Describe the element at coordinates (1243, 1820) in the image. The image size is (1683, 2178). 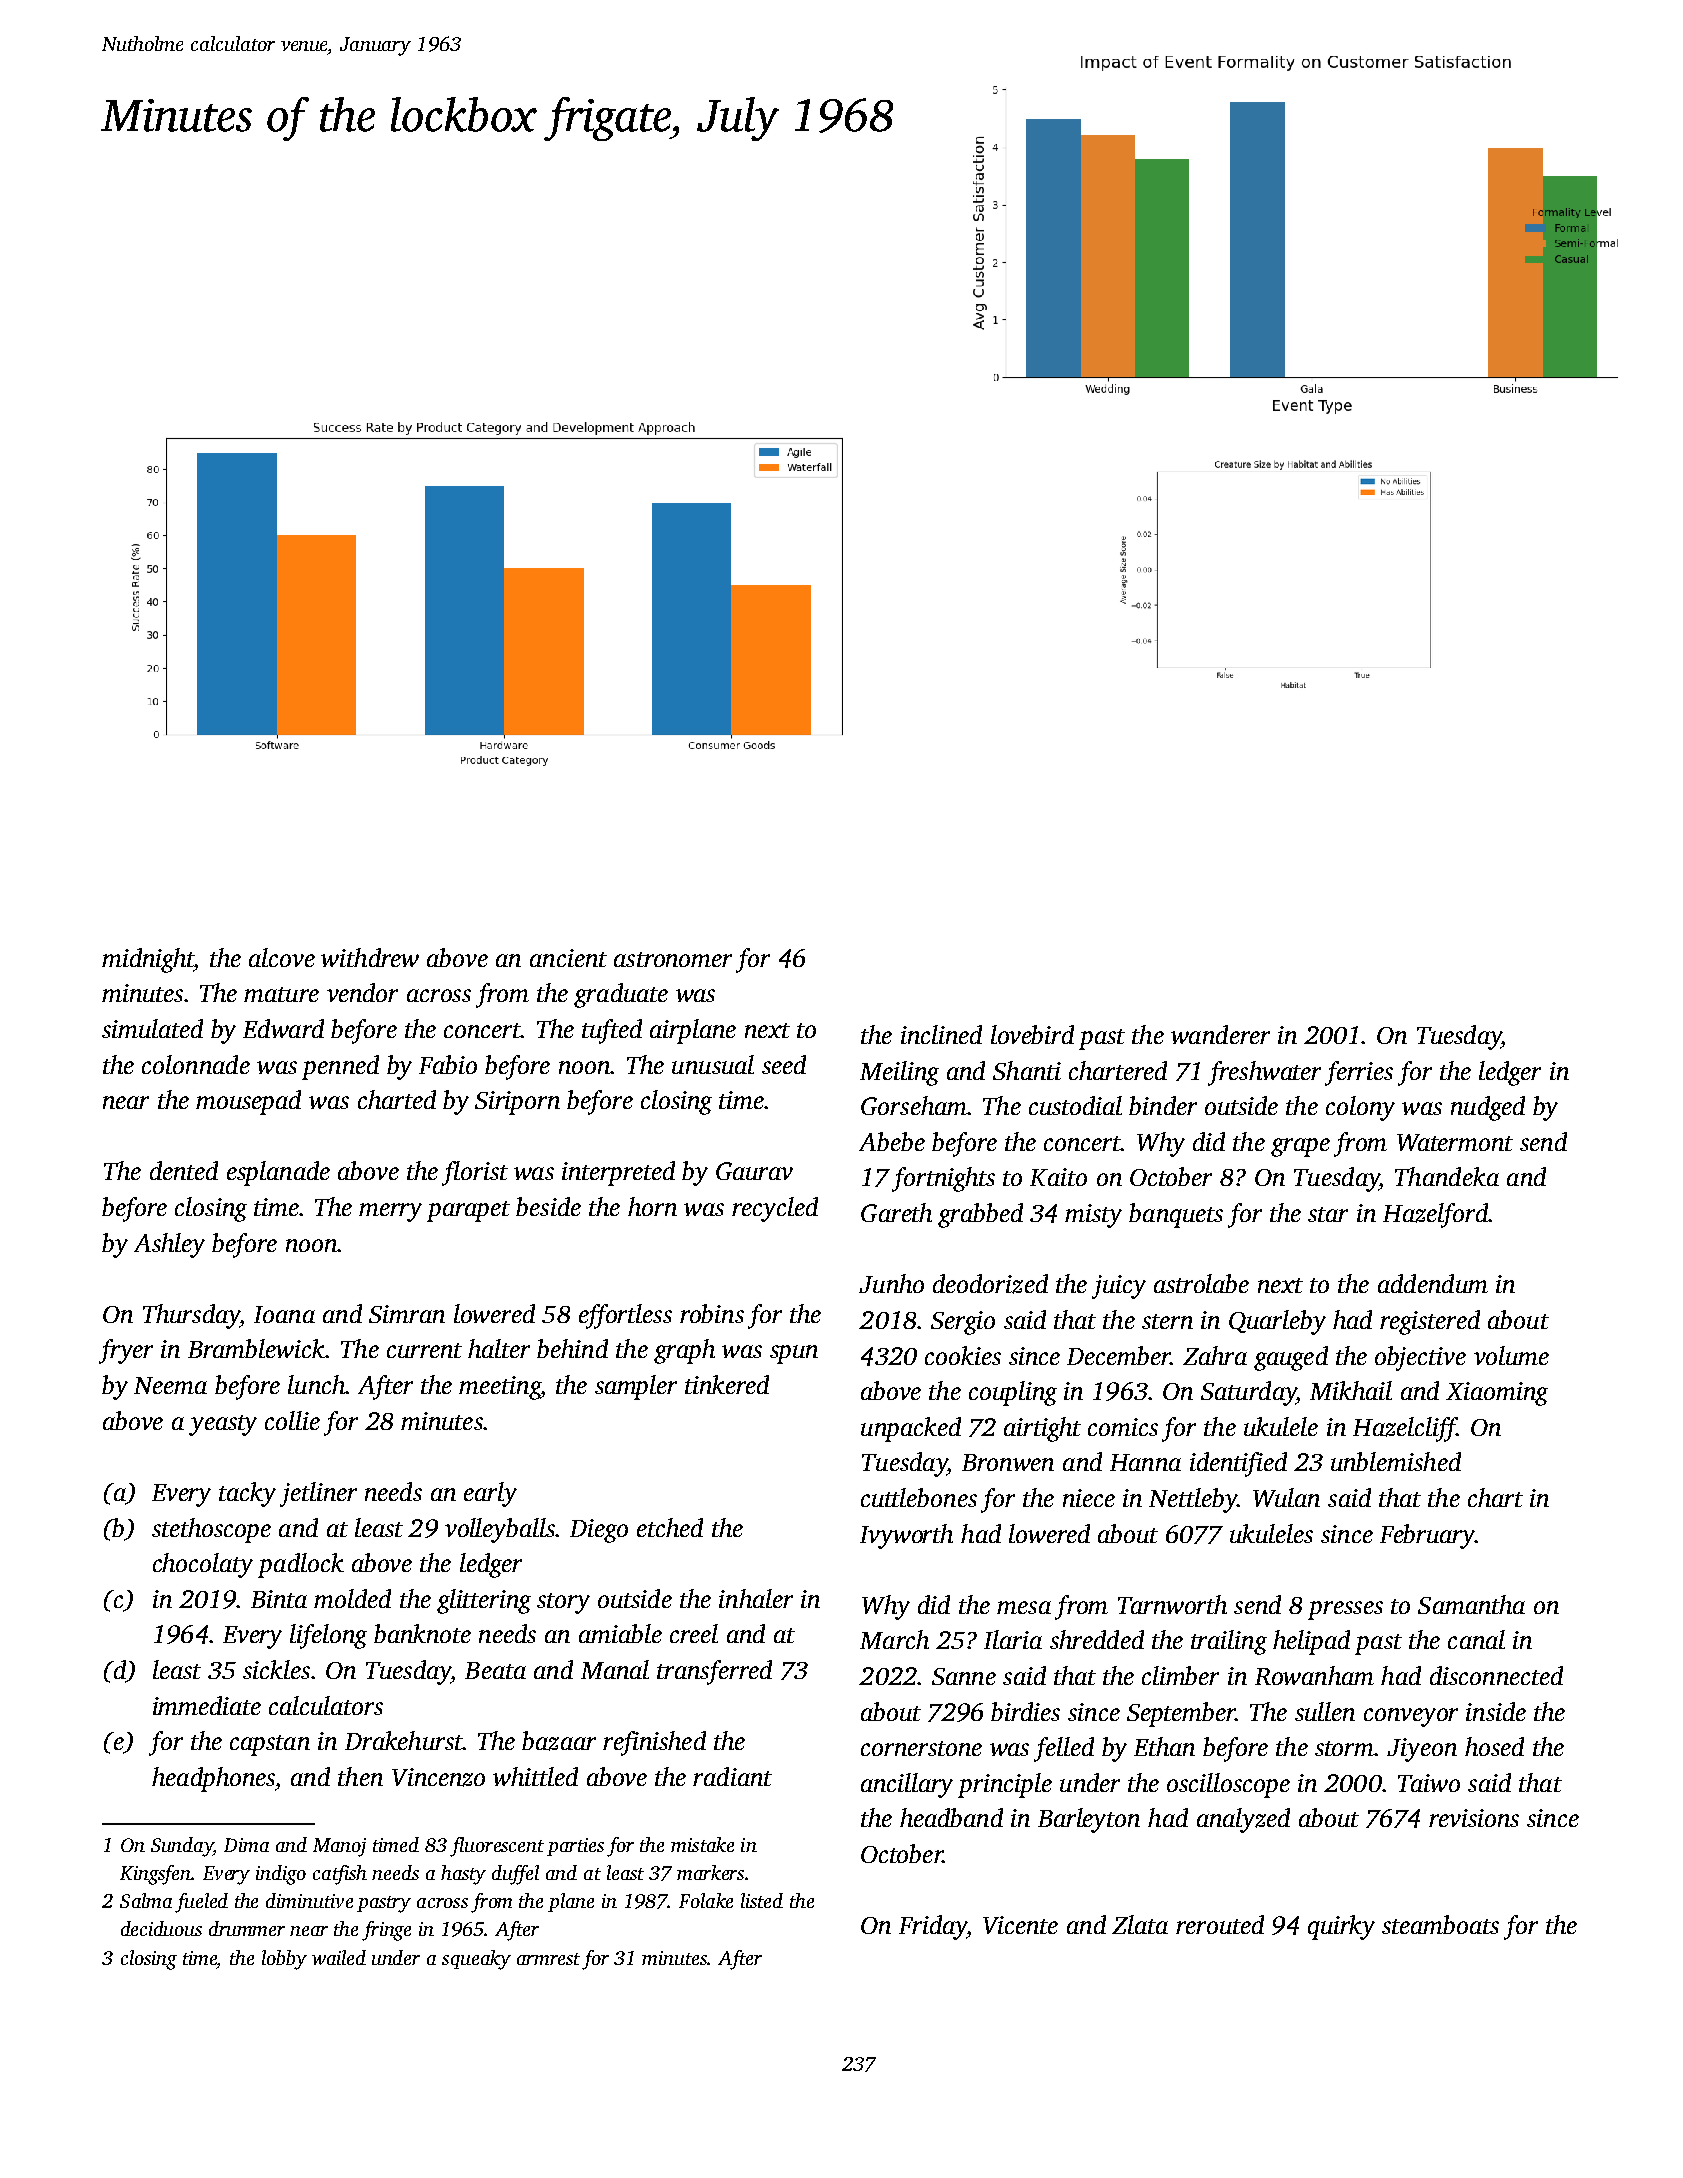
I see `analyzed` at that location.
